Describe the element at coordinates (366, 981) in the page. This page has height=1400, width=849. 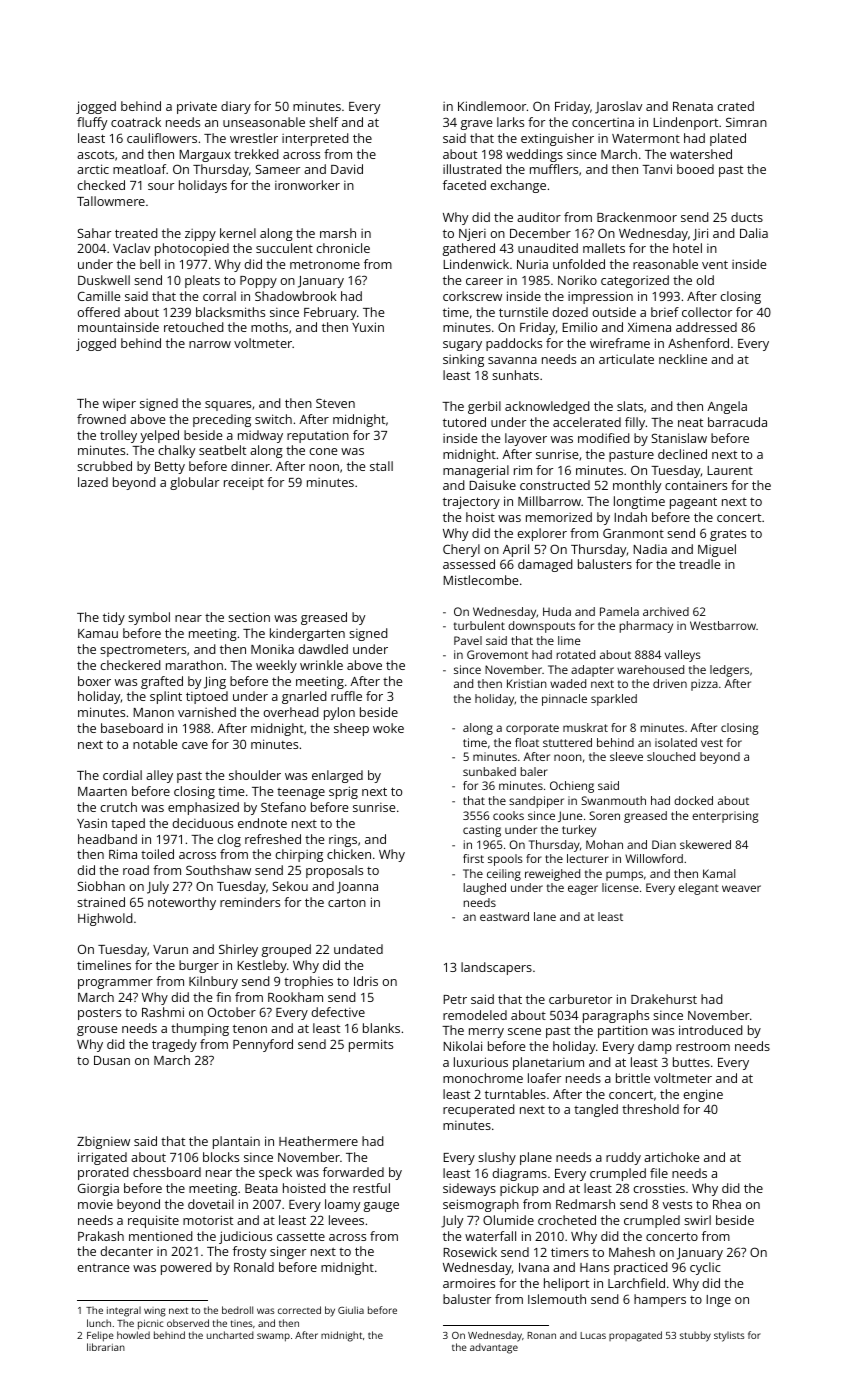
I see `Idris` at that location.
